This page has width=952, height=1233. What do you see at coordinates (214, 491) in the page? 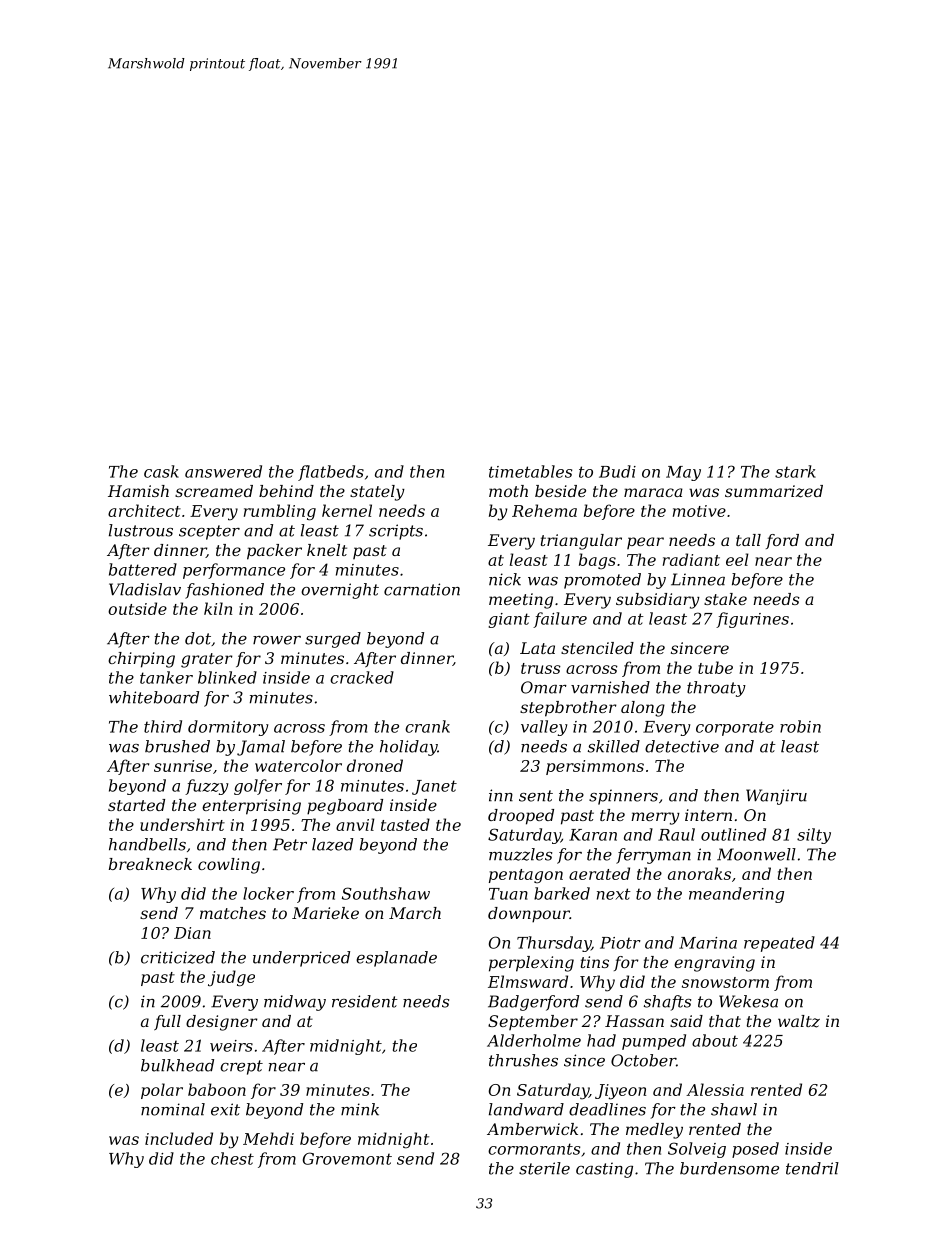
I see `screamed` at bounding box center [214, 491].
